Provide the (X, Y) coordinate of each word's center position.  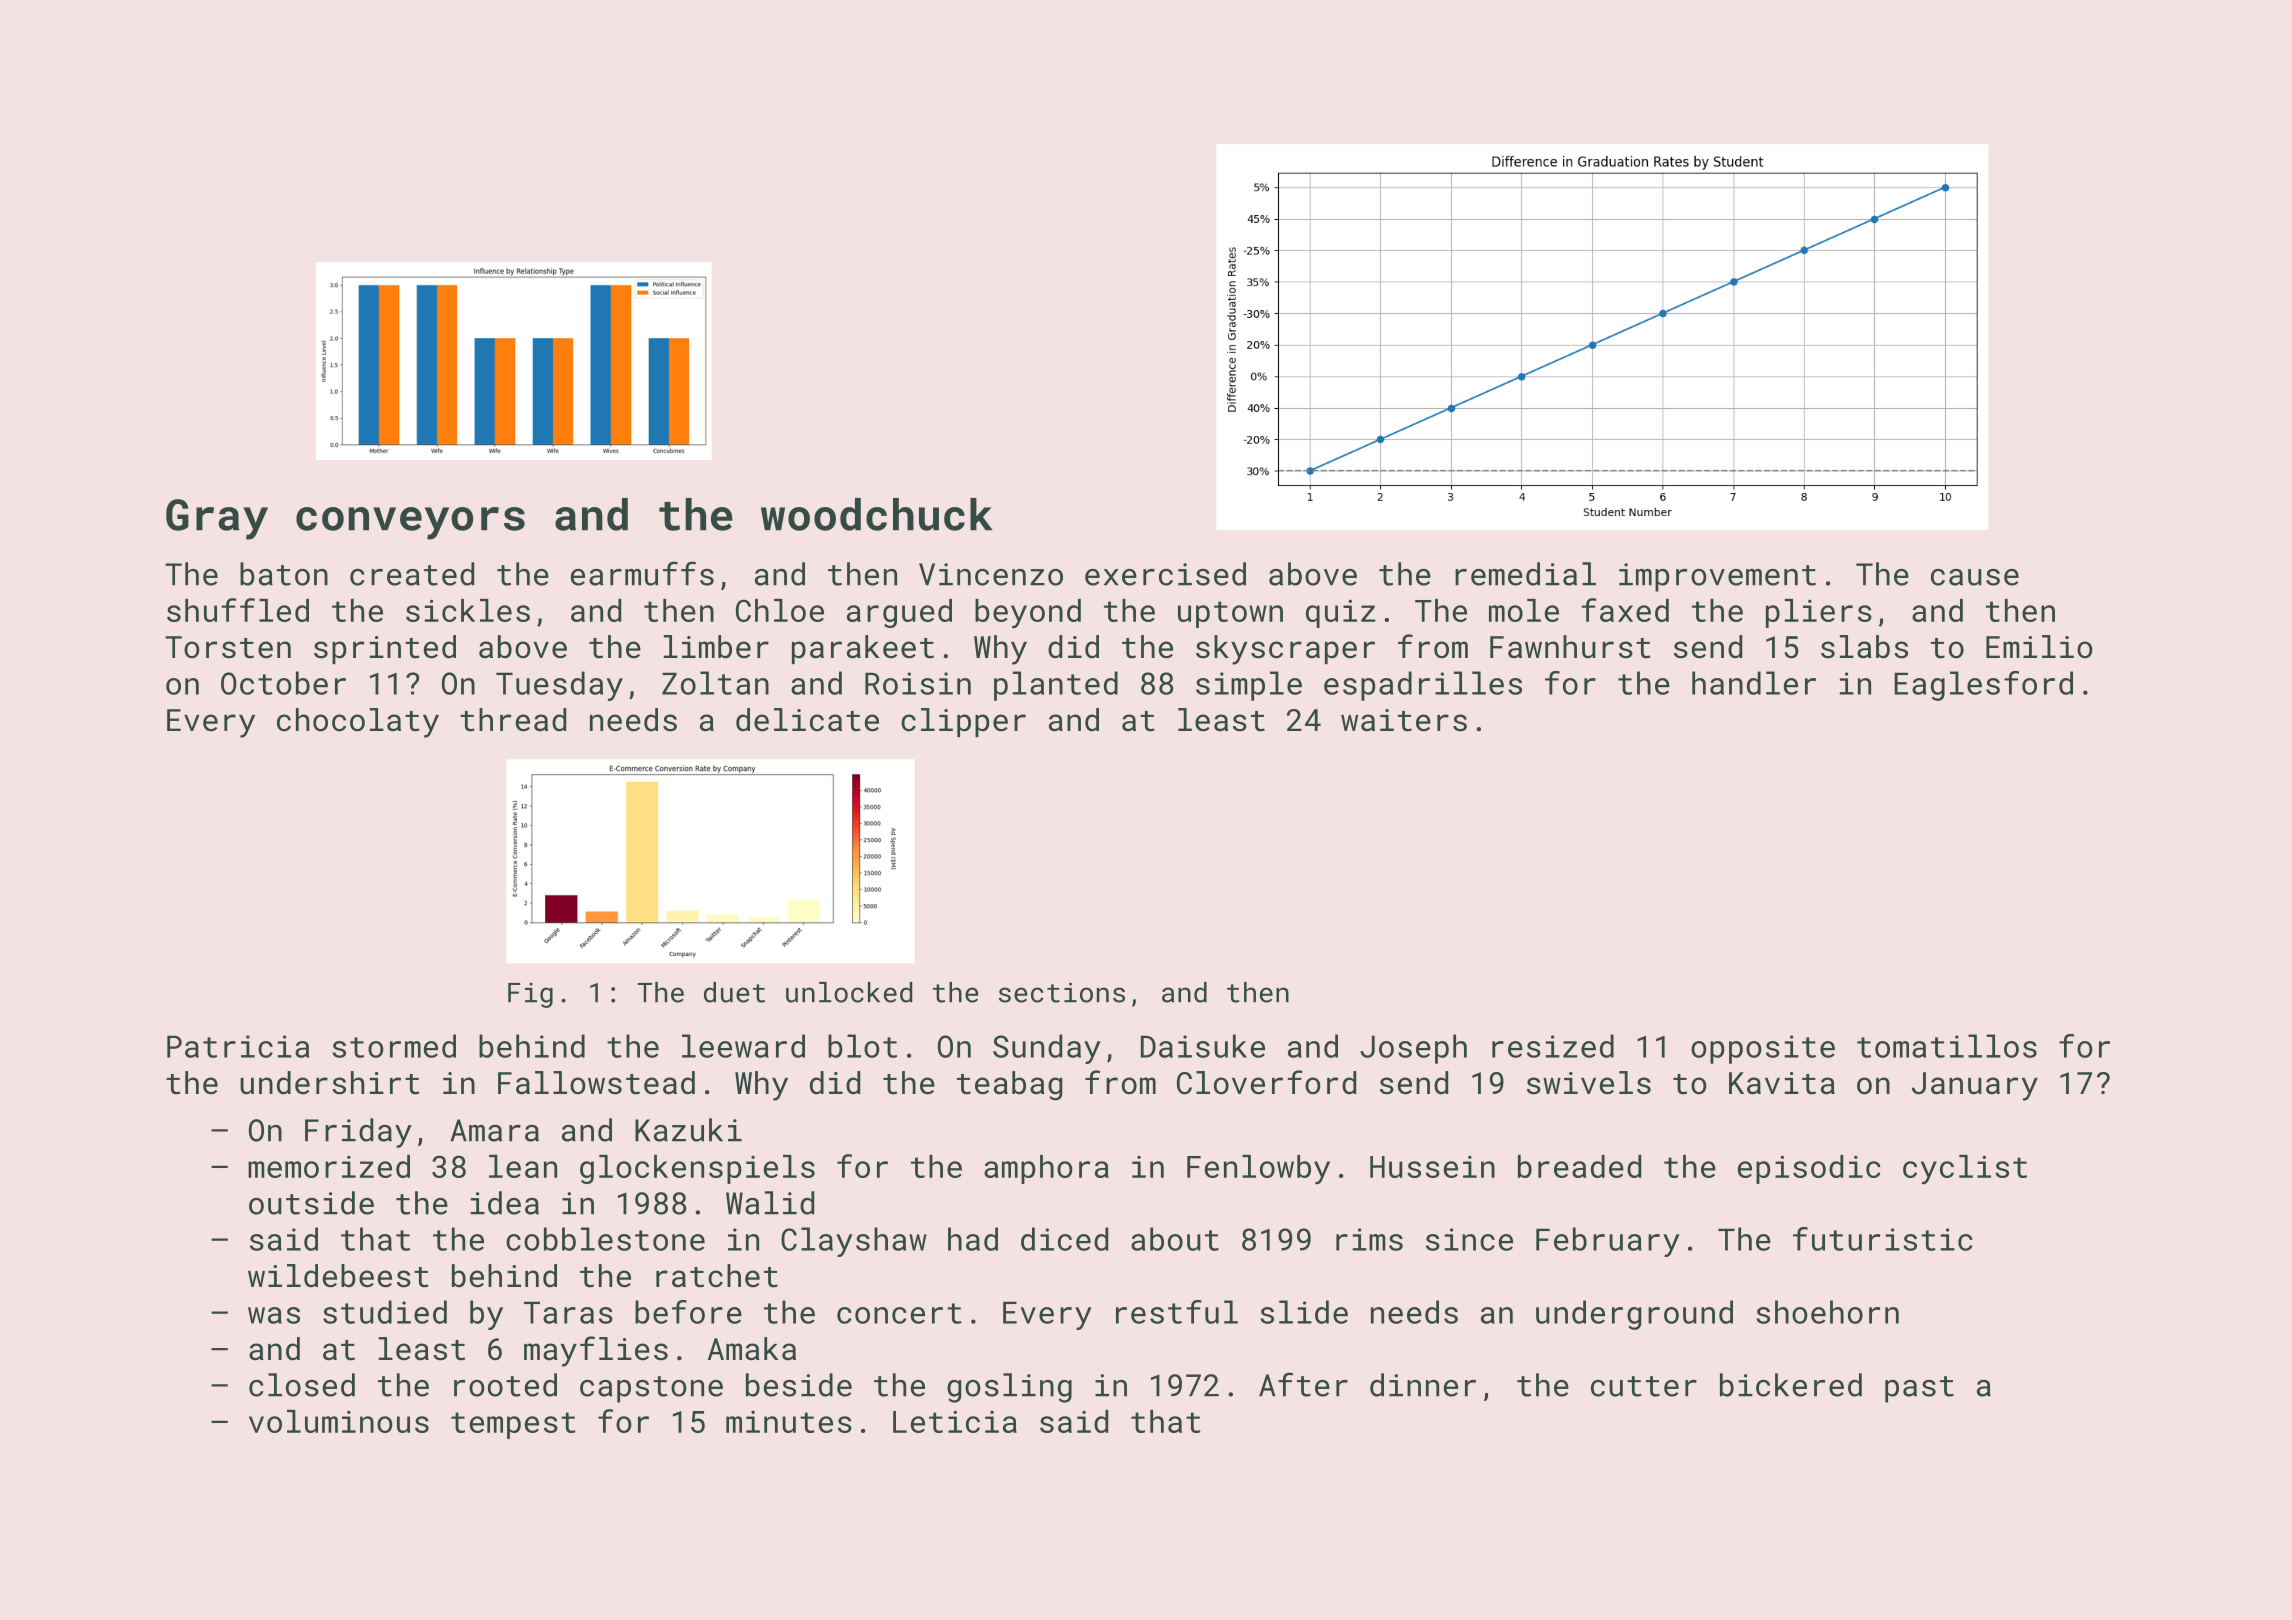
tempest (513, 1425)
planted (1056, 686)
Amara (494, 1130)
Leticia (955, 1421)
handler (1754, 683)
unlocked (849, 992)
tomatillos (1947, 1046)
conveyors (410, 523)
